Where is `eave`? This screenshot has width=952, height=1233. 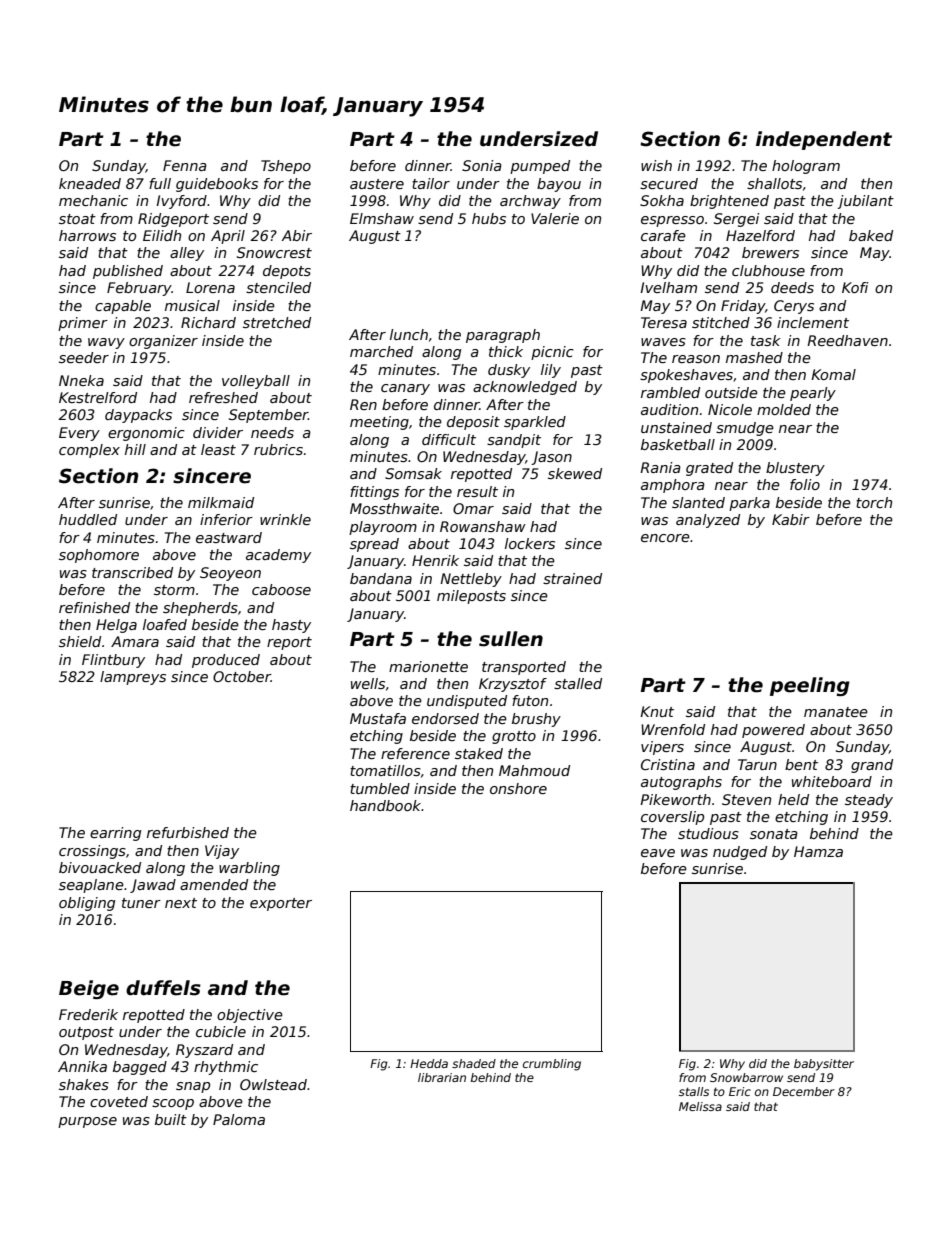
eave is located at coordinates (658, 853).
